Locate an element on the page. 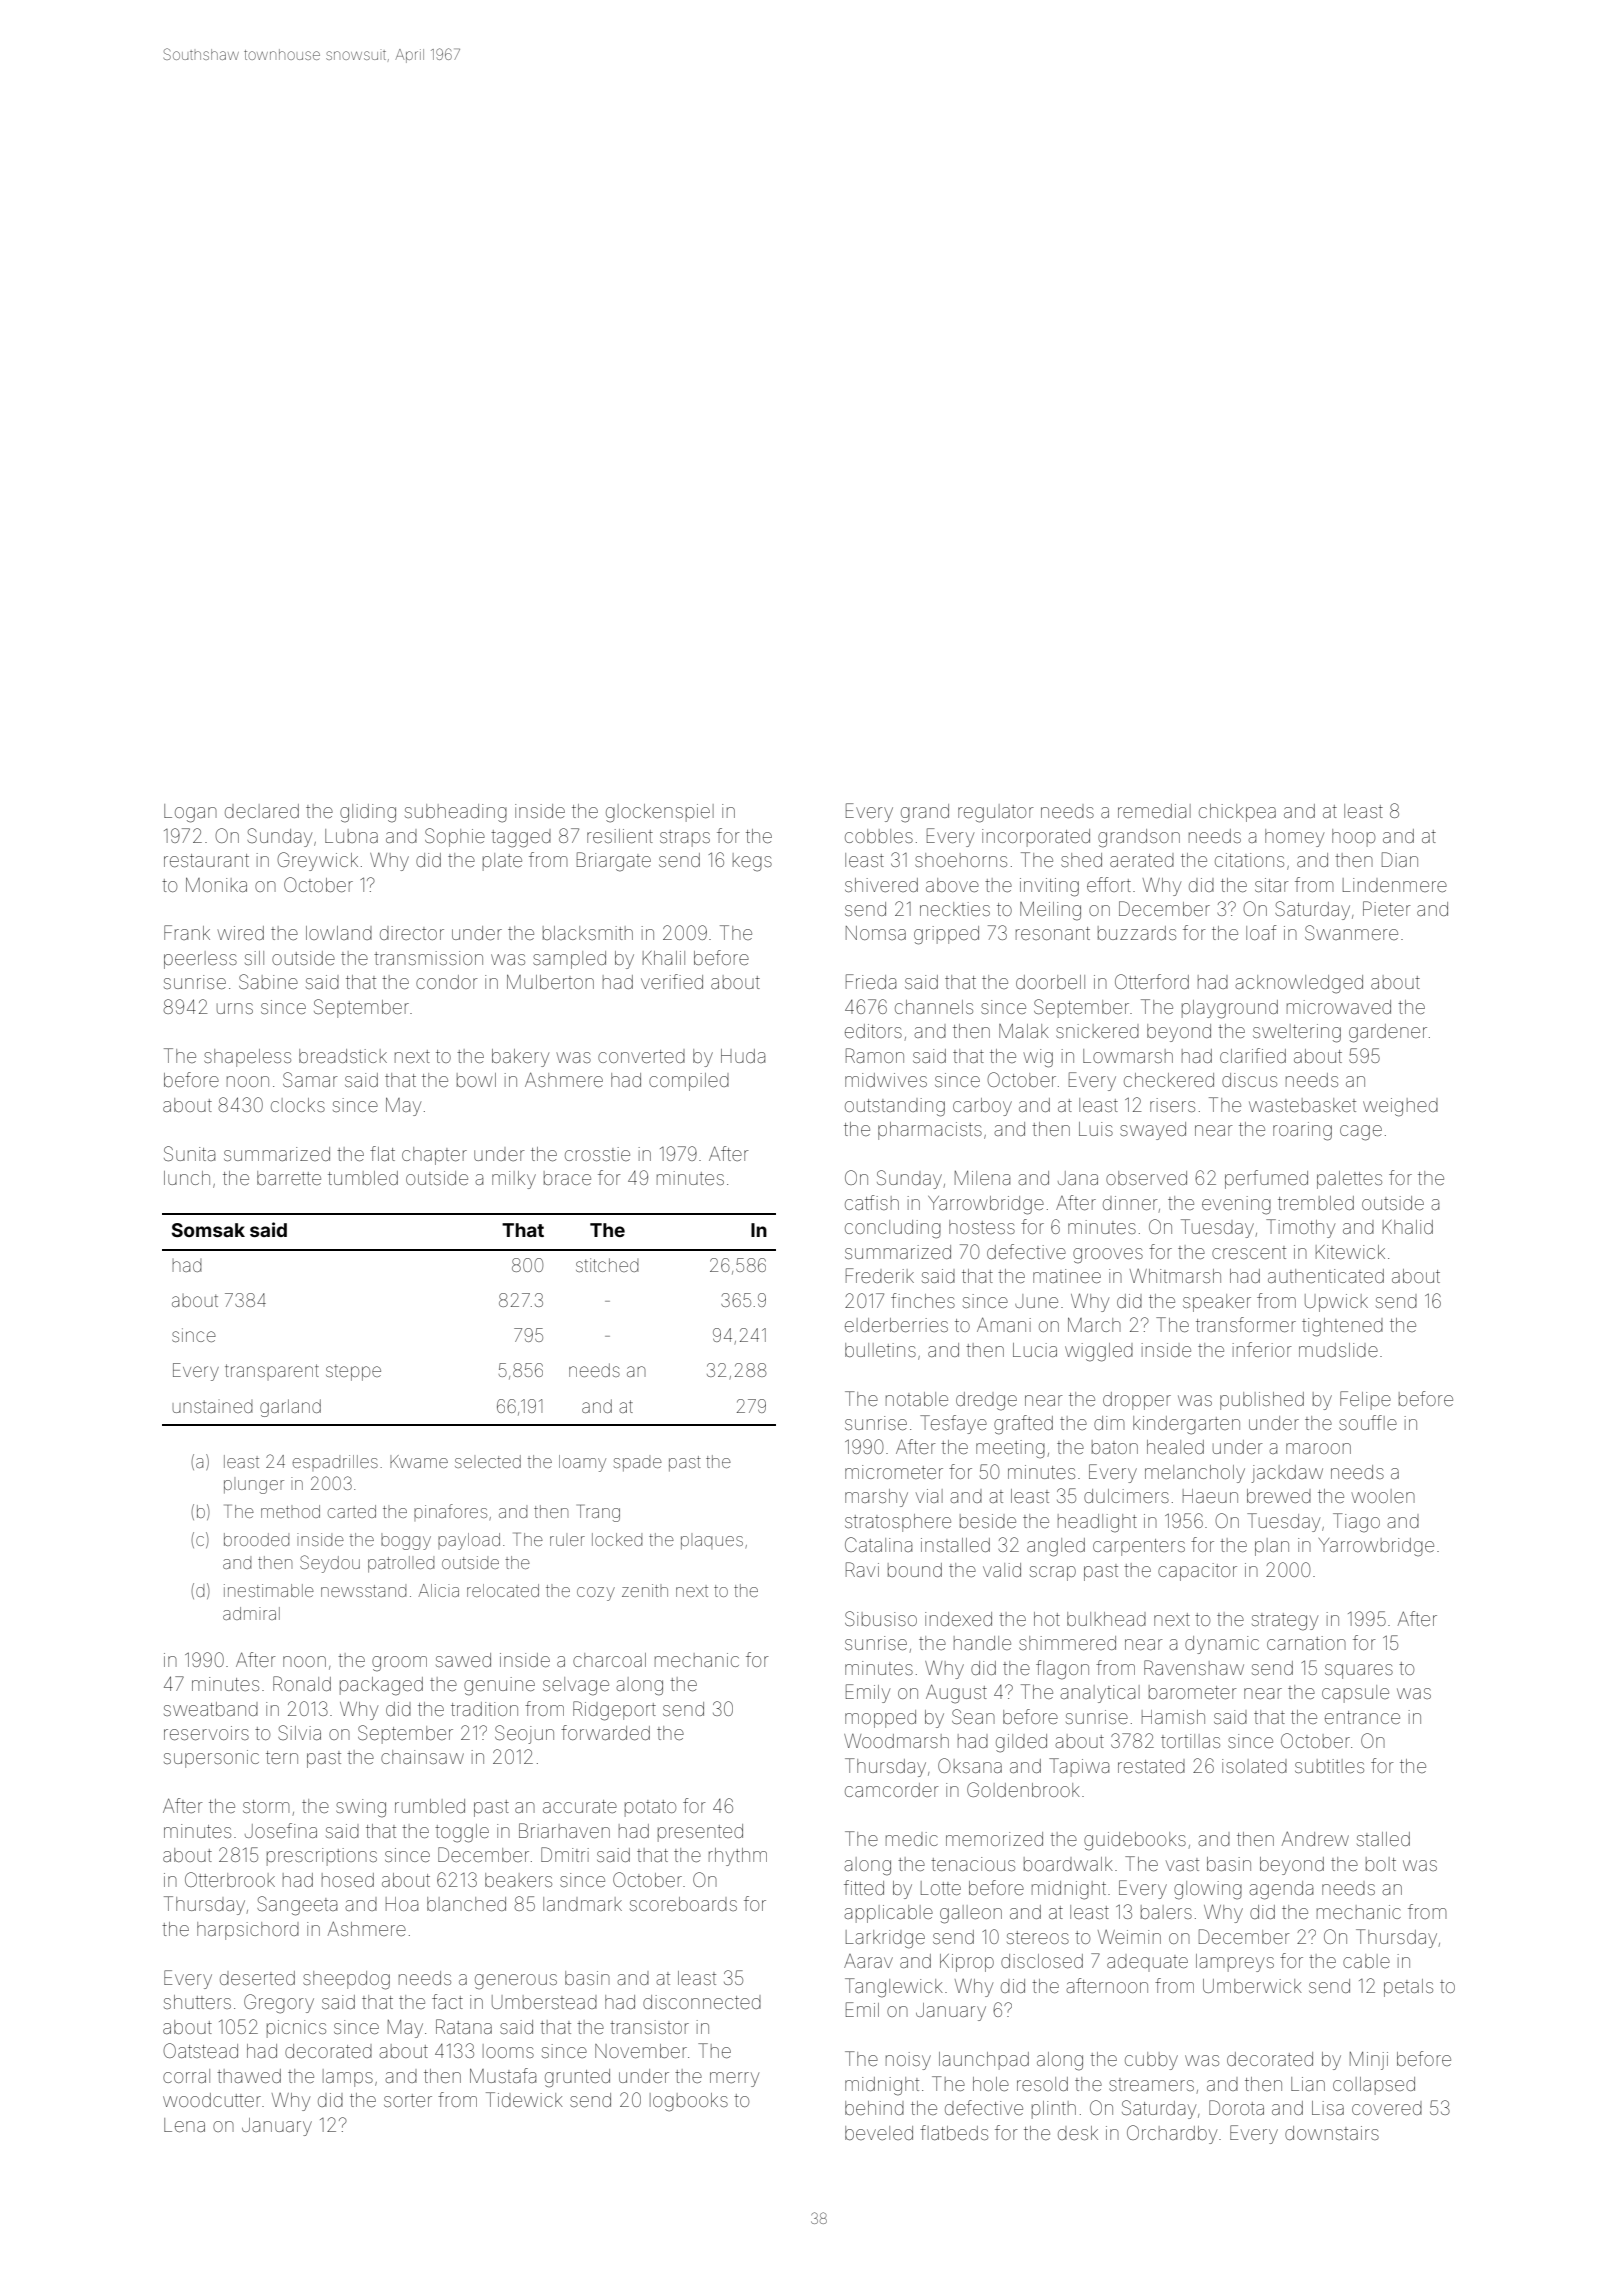 The width and height of the document is (1620, 2292). woodcutter is located at coordinates (212, 2100).
